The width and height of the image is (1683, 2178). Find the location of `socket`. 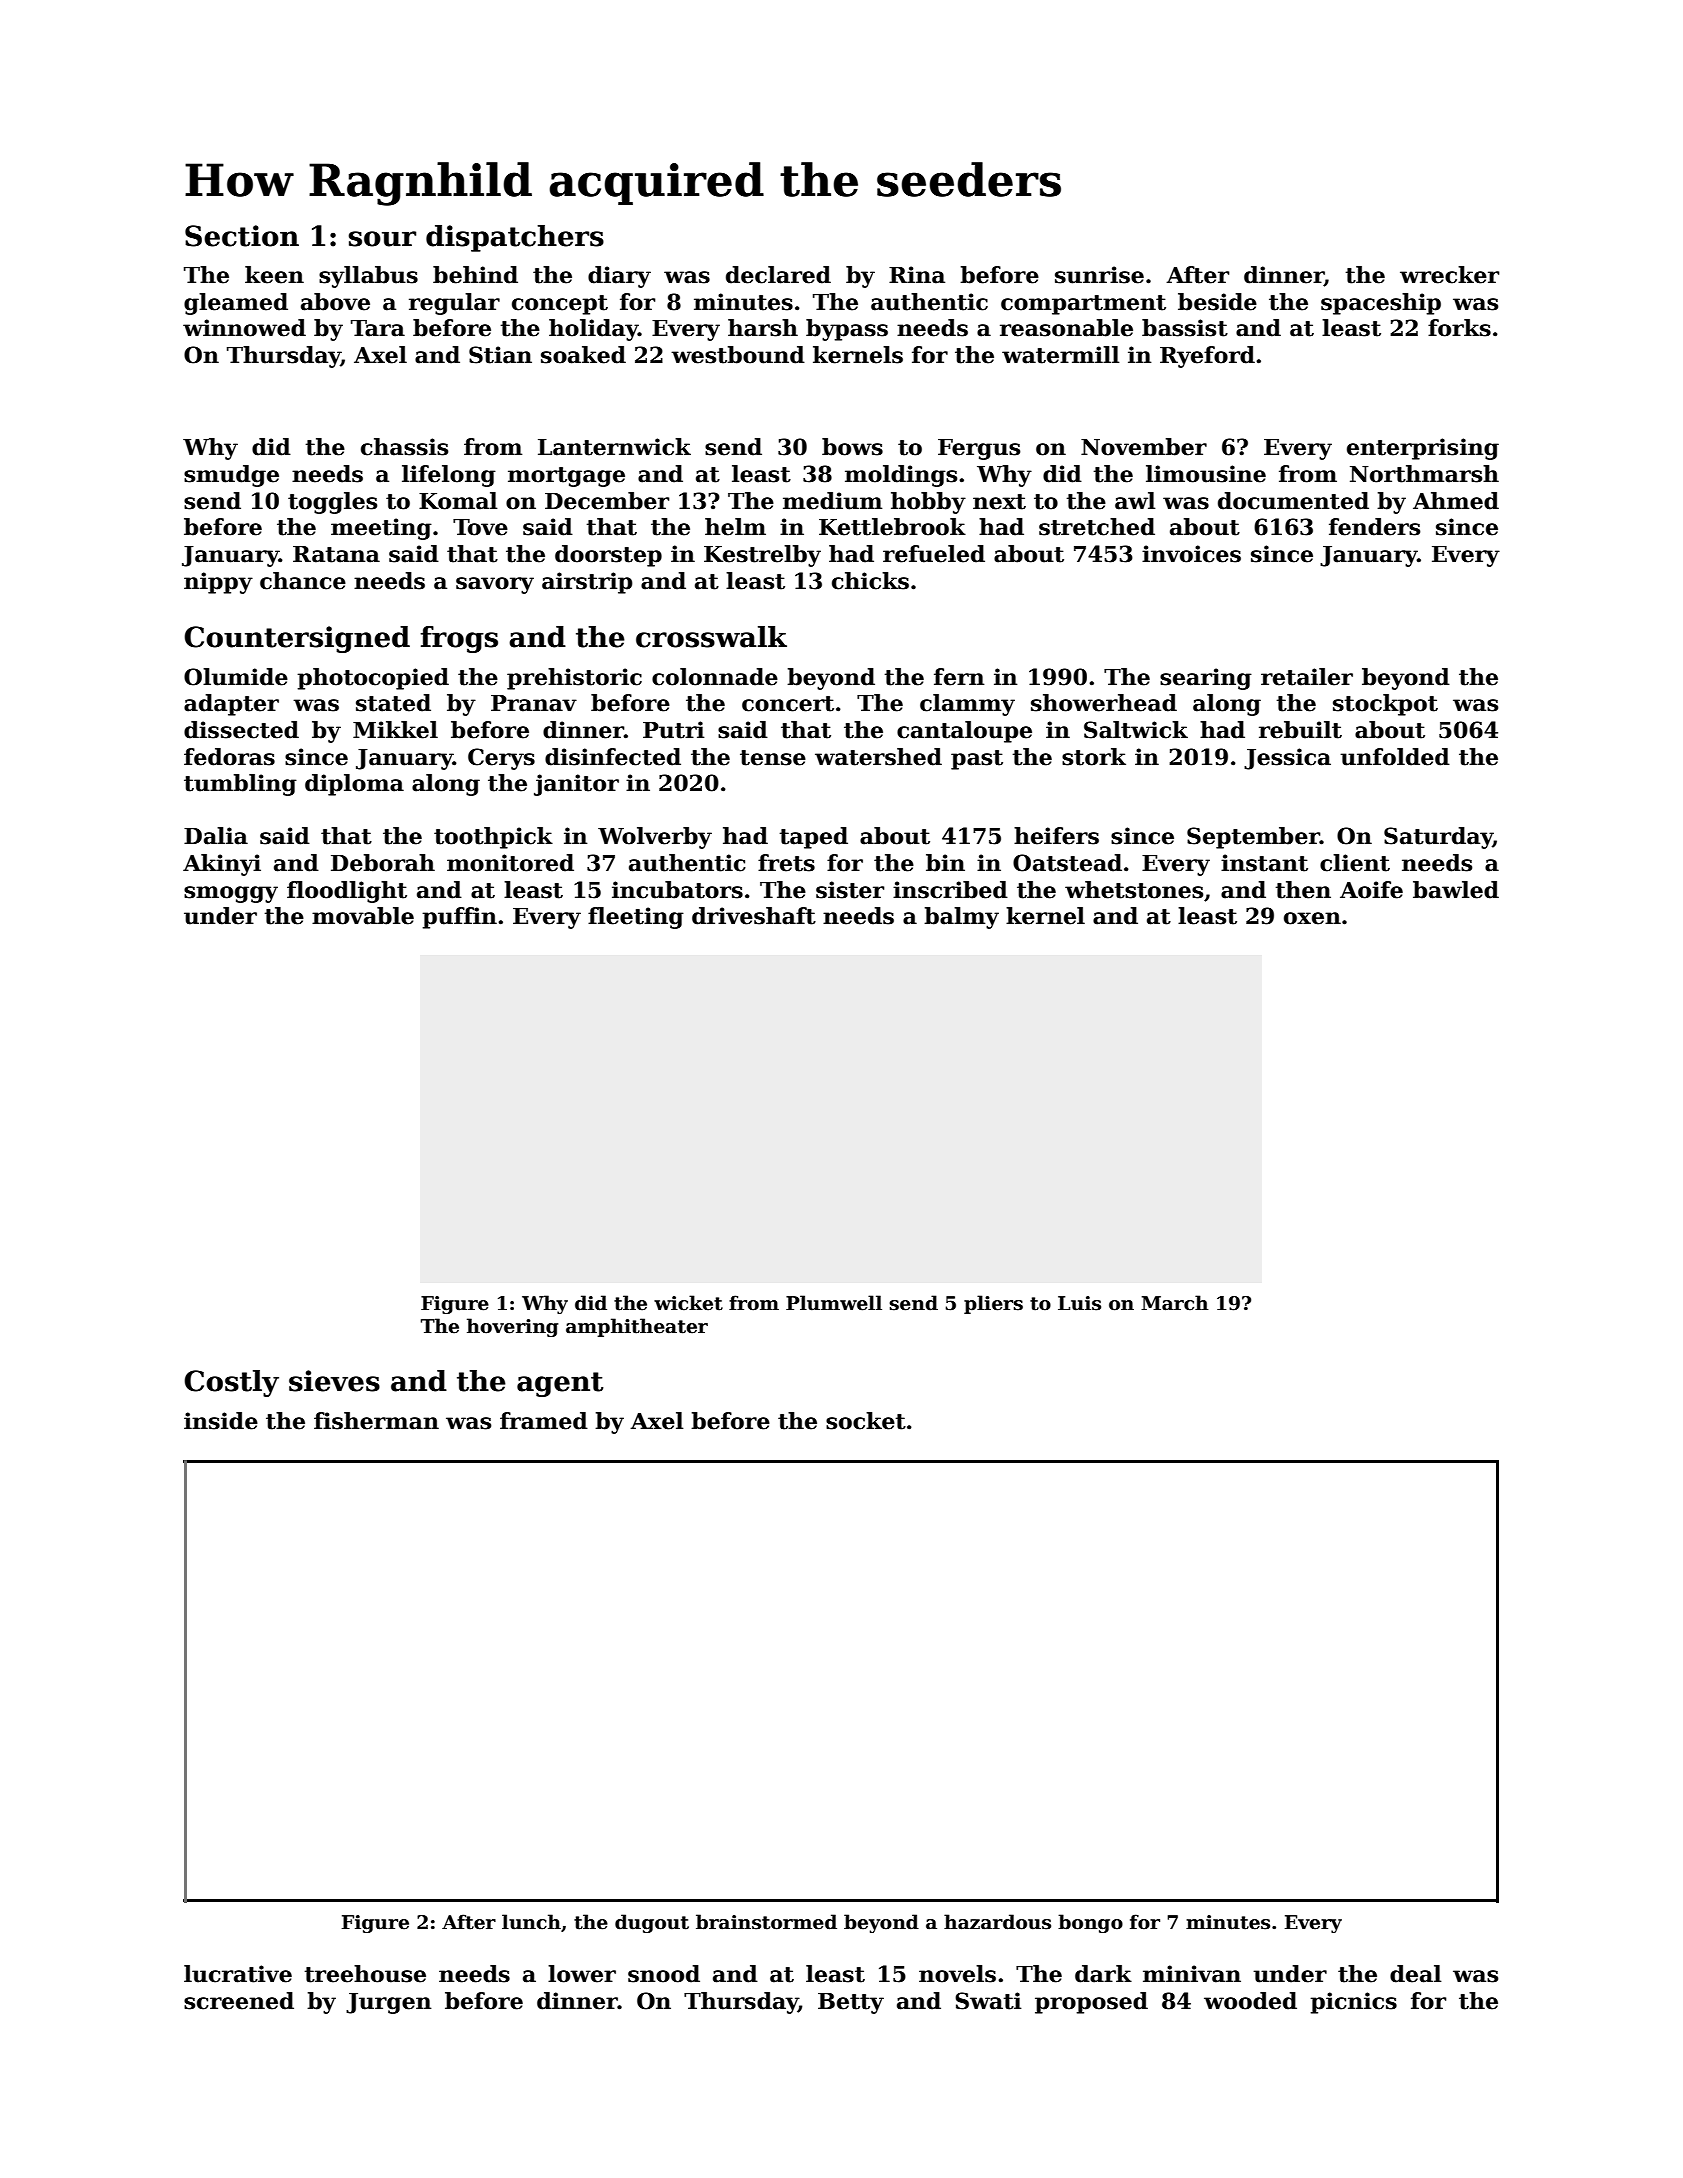

socket is located at coordinates (866, 1421).
